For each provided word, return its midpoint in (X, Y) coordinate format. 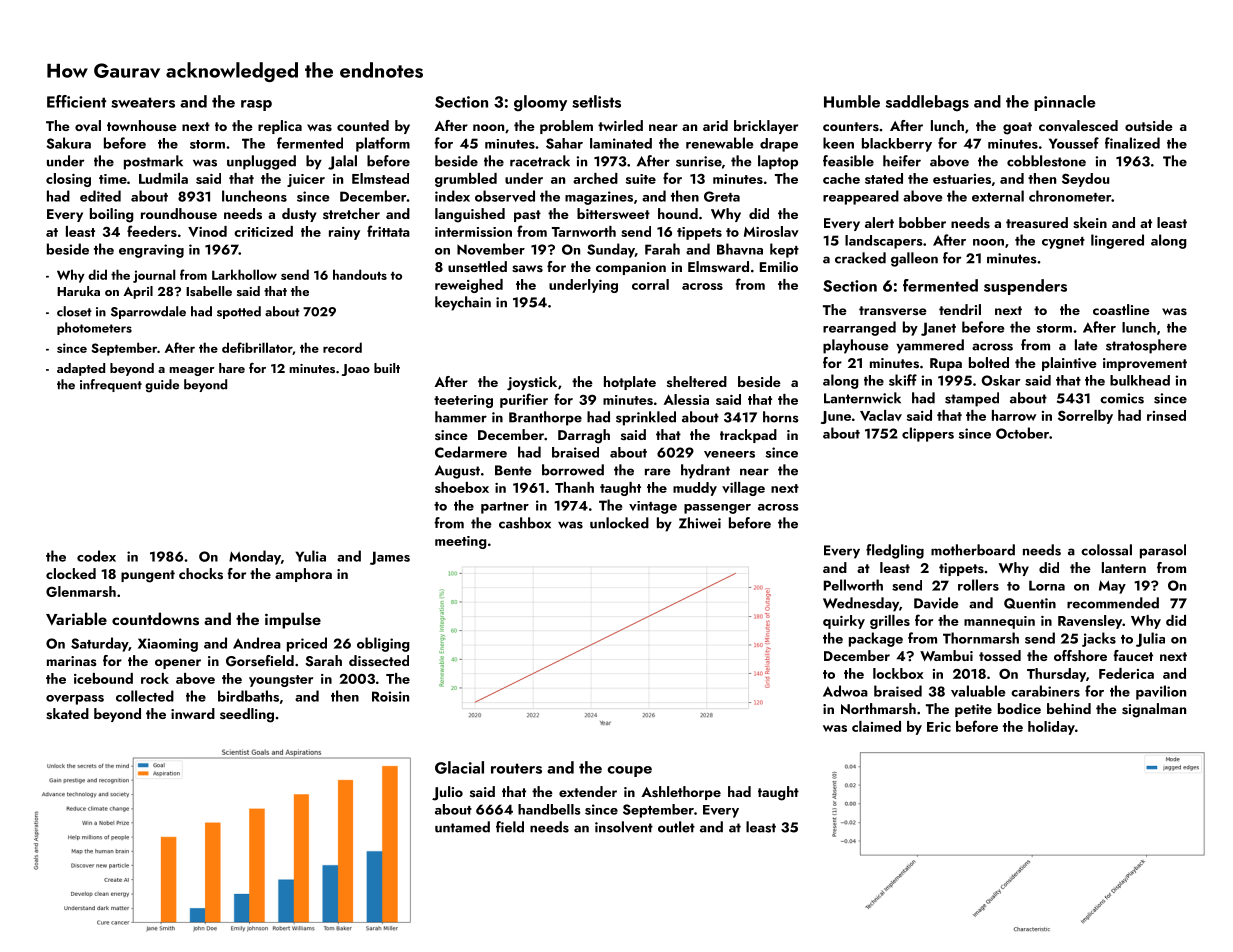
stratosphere (1146, 346)
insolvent (624, 827)
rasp (256, 105)
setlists (596, 101)
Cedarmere (471, 452)
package (876, 639)
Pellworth (853, 585)
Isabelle (209, 291)
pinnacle (1065, 103)
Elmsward (718, 267)
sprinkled (646, 418)
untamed (462, 827)
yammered (930, 346)
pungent (148, 576)
